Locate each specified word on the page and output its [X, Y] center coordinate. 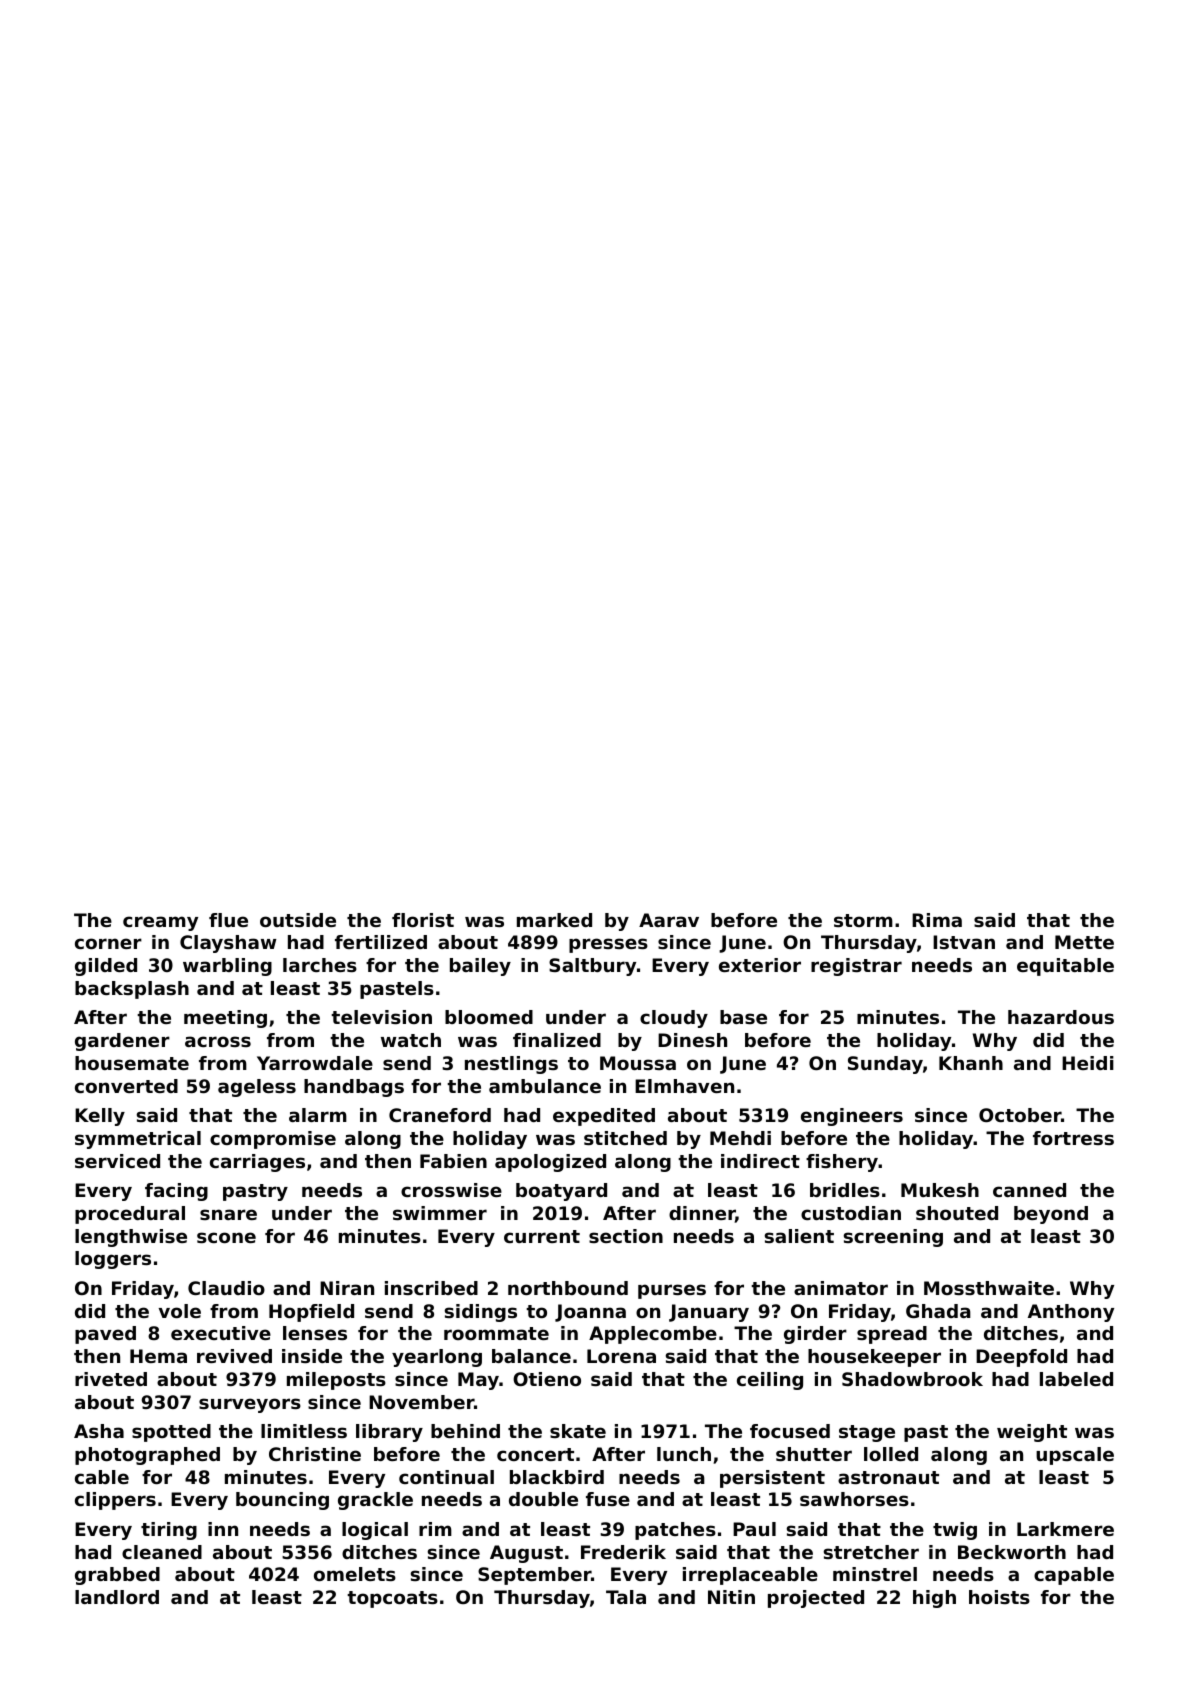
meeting [225, 1019]
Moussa [638, 1063]
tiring [169, 1531]
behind [465, 1431]
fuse [608, 1499]
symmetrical [138, 1140]
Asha [99, 1431]
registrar [856, 967]
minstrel [875, 1574]
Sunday [885, 1065]
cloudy [674, 1019]
